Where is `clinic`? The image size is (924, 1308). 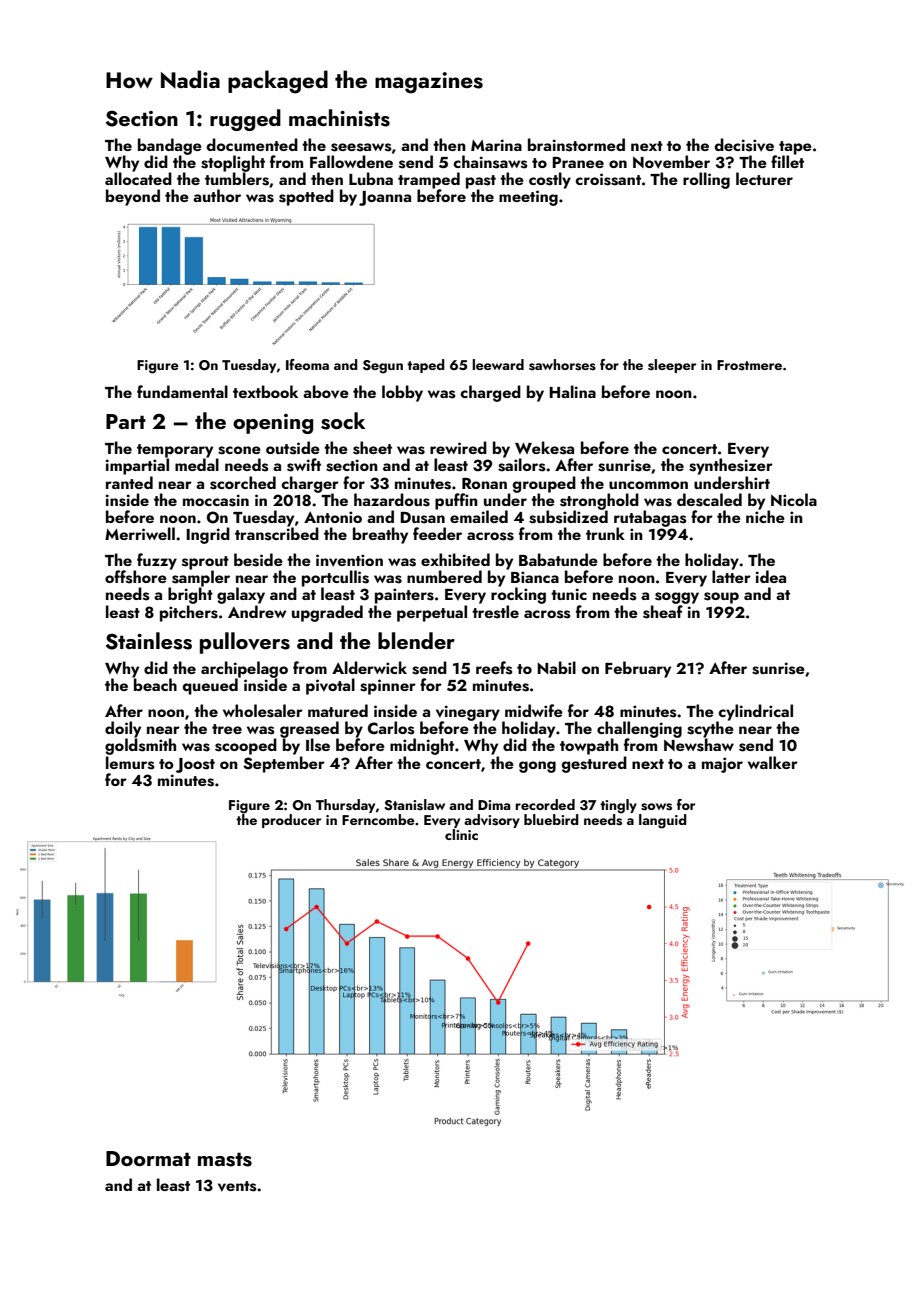
clinic is located at coordinates (461, 834).
